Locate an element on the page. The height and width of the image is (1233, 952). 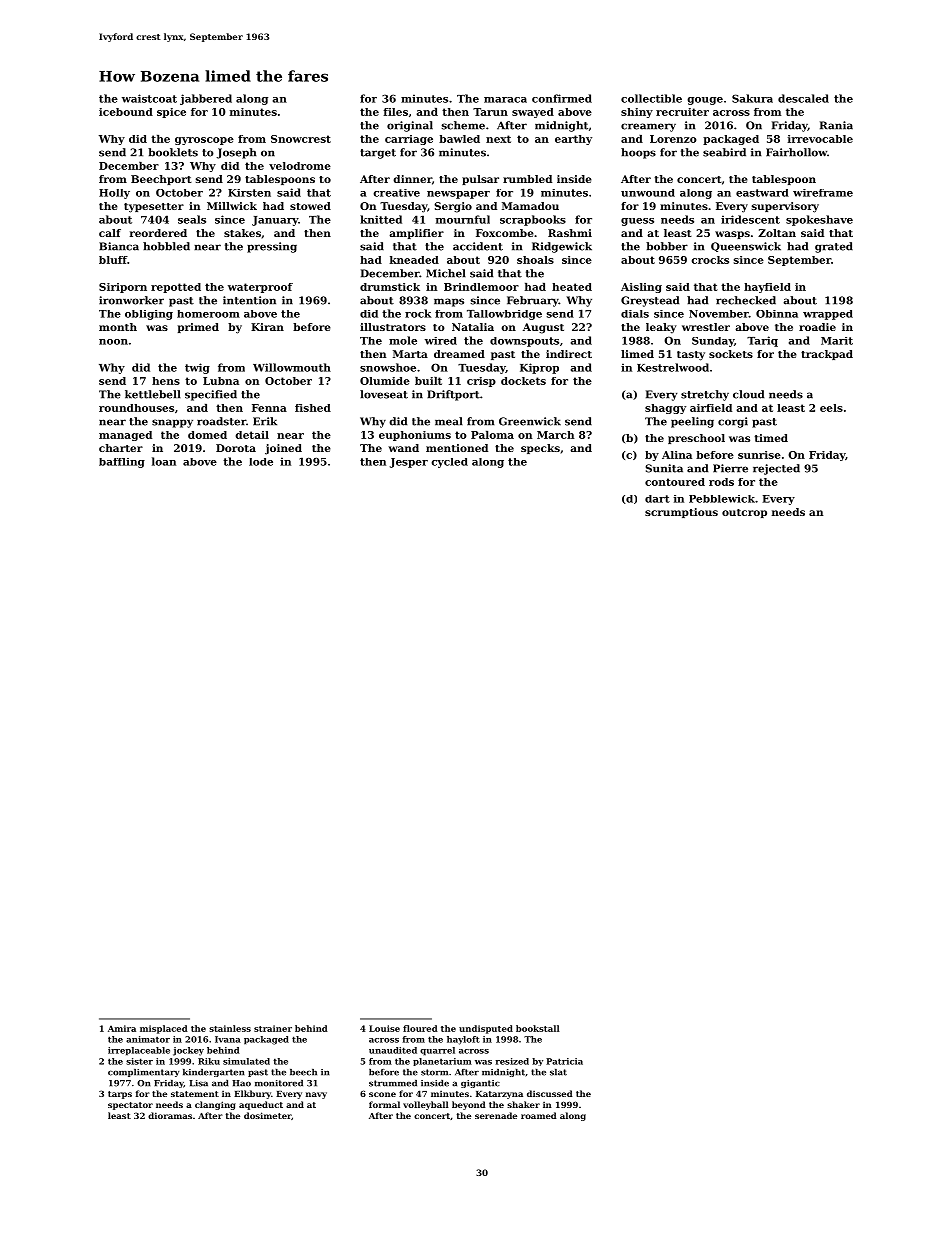
misplaced is located at coordinates (164, 1029).
